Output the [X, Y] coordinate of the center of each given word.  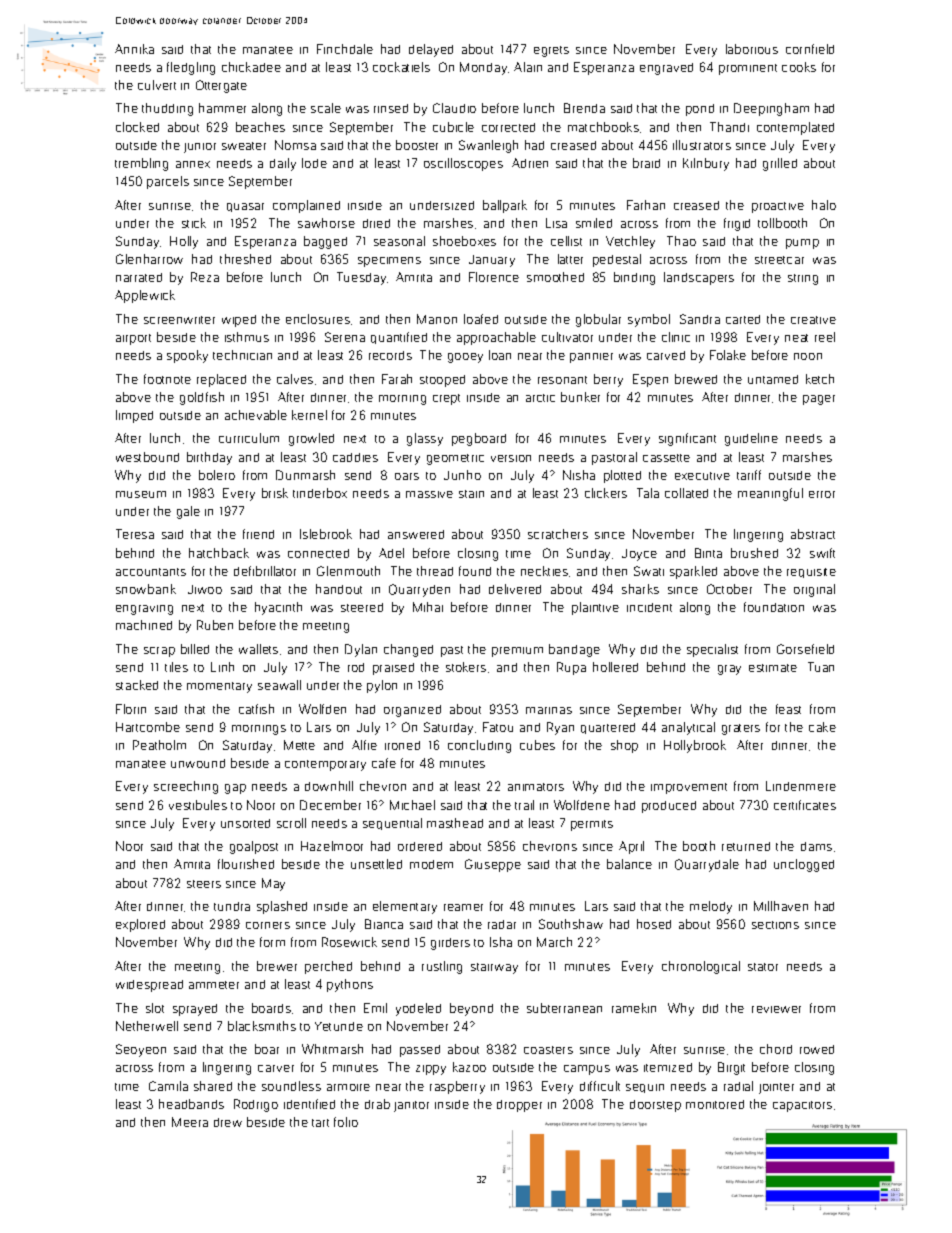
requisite [811, 573]
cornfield [810, 49]
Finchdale [345, 49]
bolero [217, 475]
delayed [431, 50]
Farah [397, 379]
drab [377, 1104]
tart [320, 1123]
